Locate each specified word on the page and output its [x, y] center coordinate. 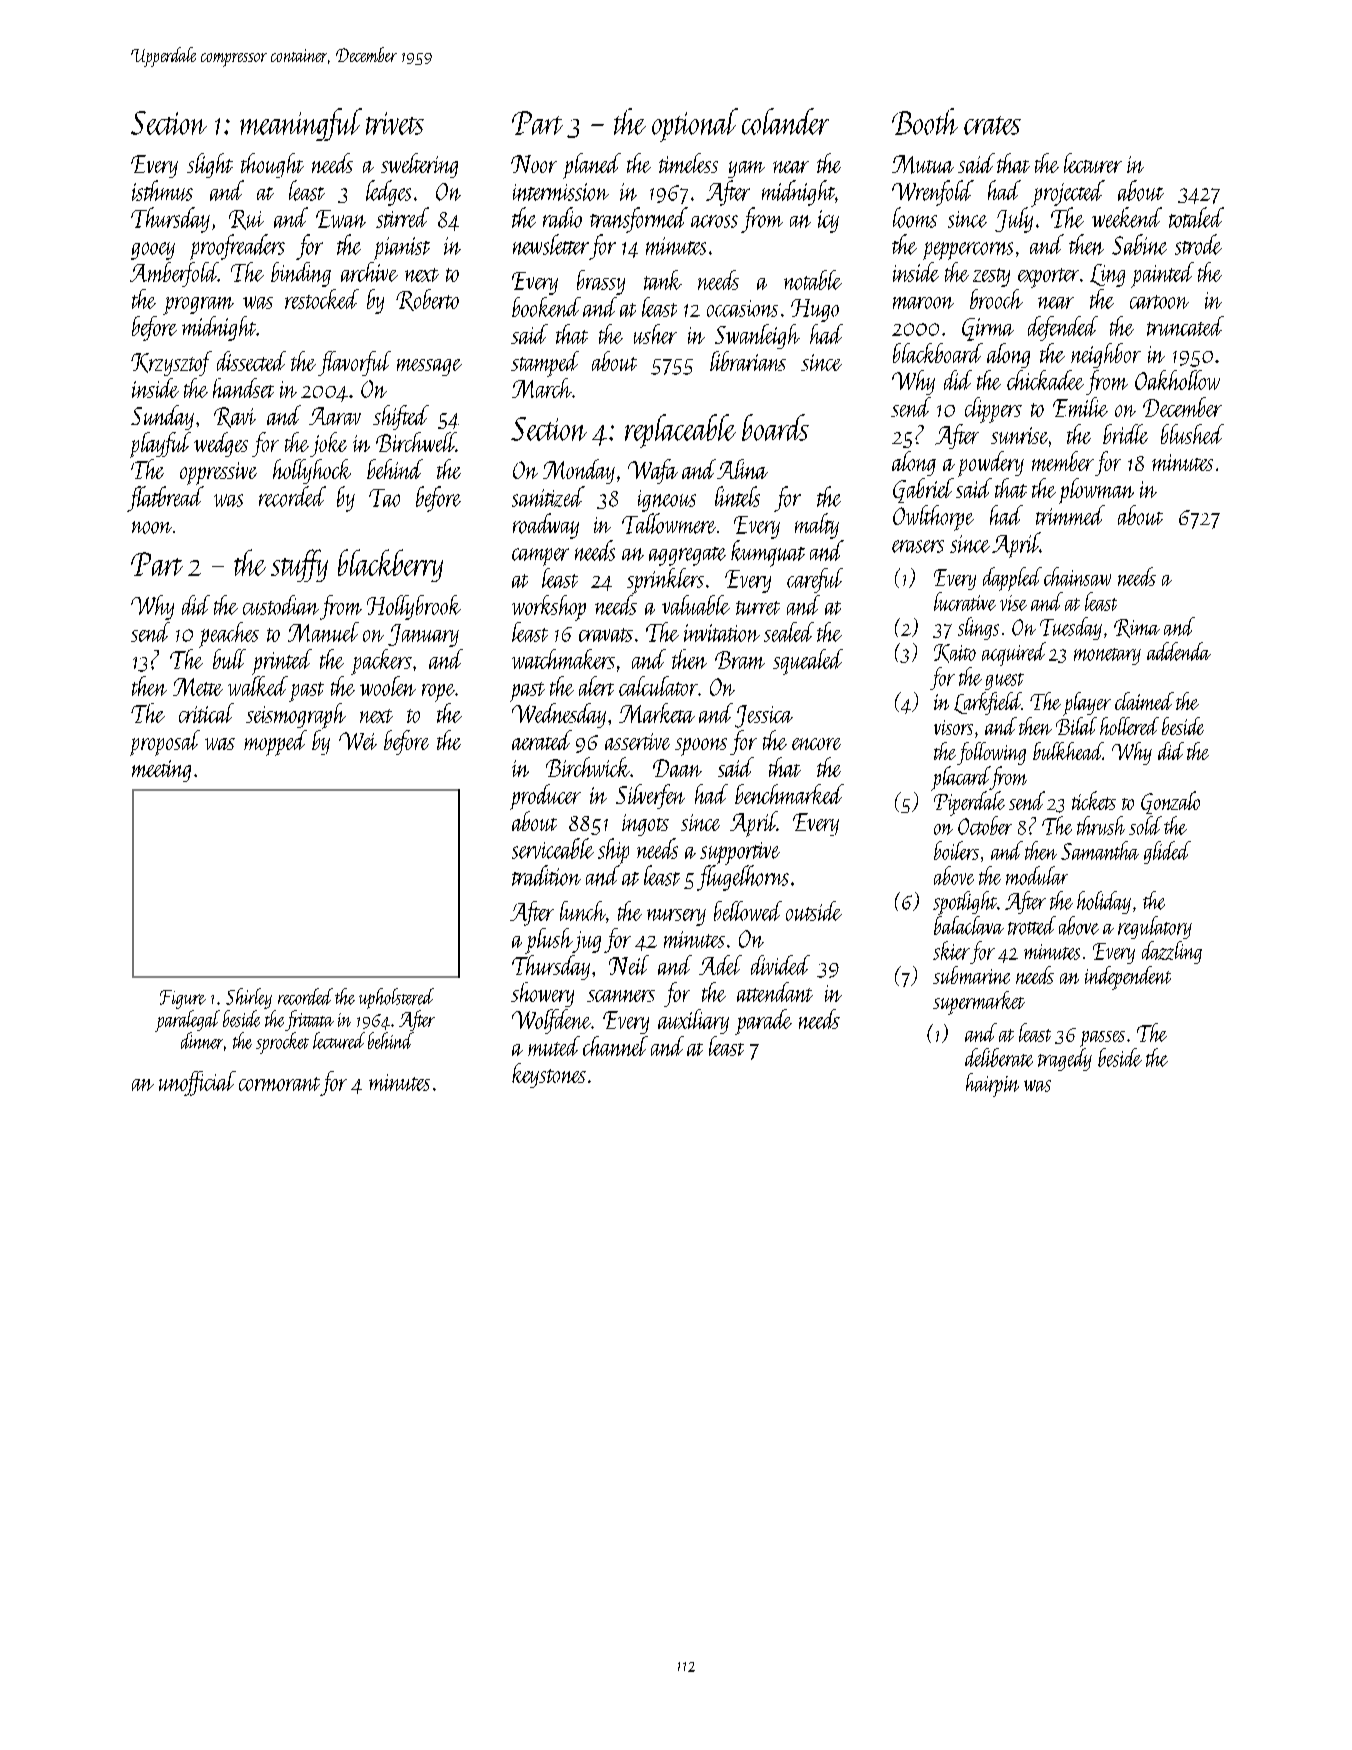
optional [695, 125]
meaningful [301, 124]
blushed [1192, 434]
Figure [183, 999]
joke [328, 444]
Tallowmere [669, 523]
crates [992, 125]
